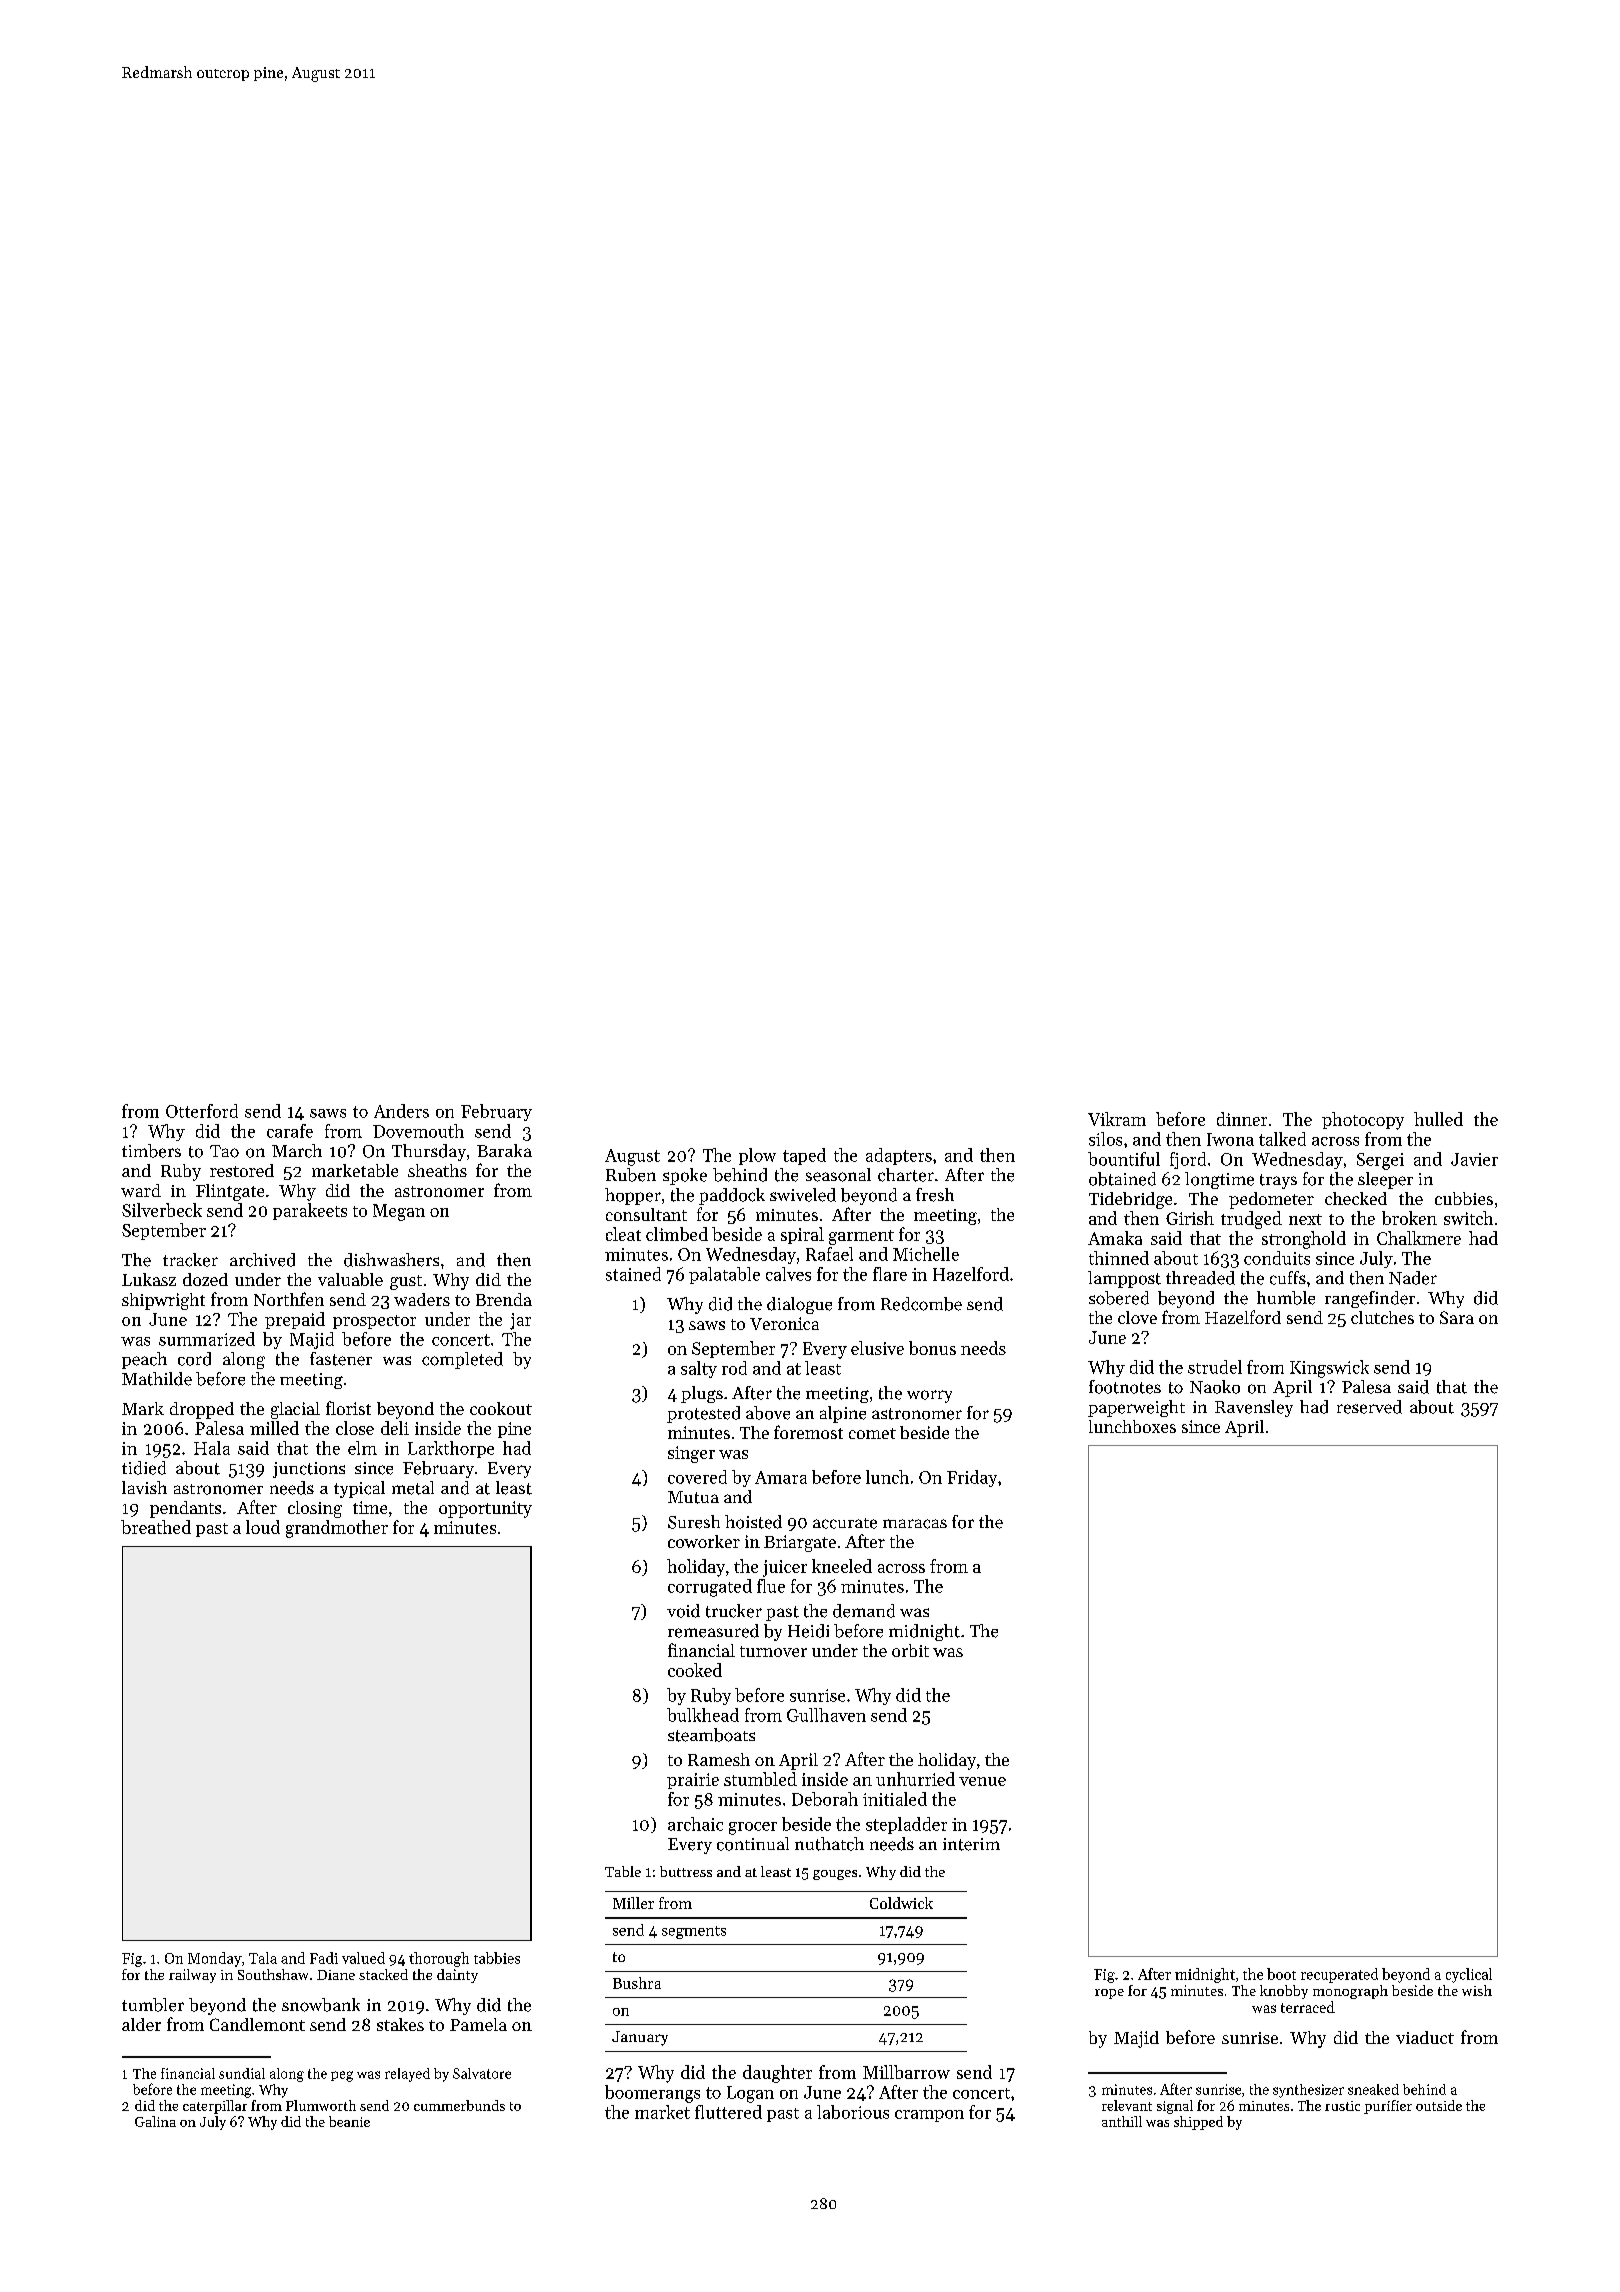 The image size is (1620, 2292). Describe the element at coordinates (242, 2073) in the screenshot. I see `sundial` at that location.
